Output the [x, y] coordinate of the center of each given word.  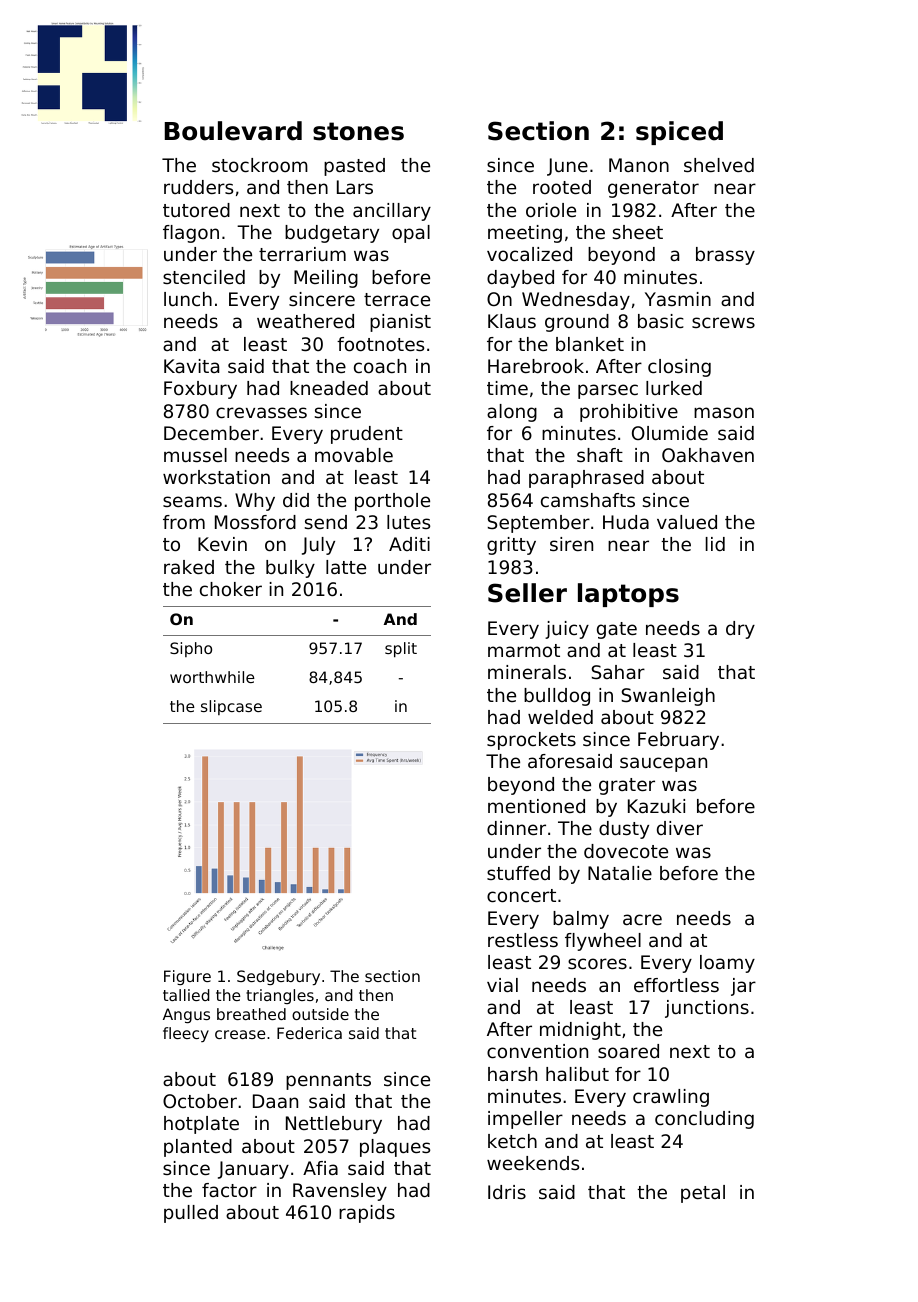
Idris [507, 1192]
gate [617, 630]
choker [231, 589]
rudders [198, 187]
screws [723, 322]
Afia [320, 1168]
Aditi [409, 544]
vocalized [529, 254]
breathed [251, 1014]
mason [724, 412]
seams [192, 501]
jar [743, 987]
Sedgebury [278, 977]
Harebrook [536, 366]
